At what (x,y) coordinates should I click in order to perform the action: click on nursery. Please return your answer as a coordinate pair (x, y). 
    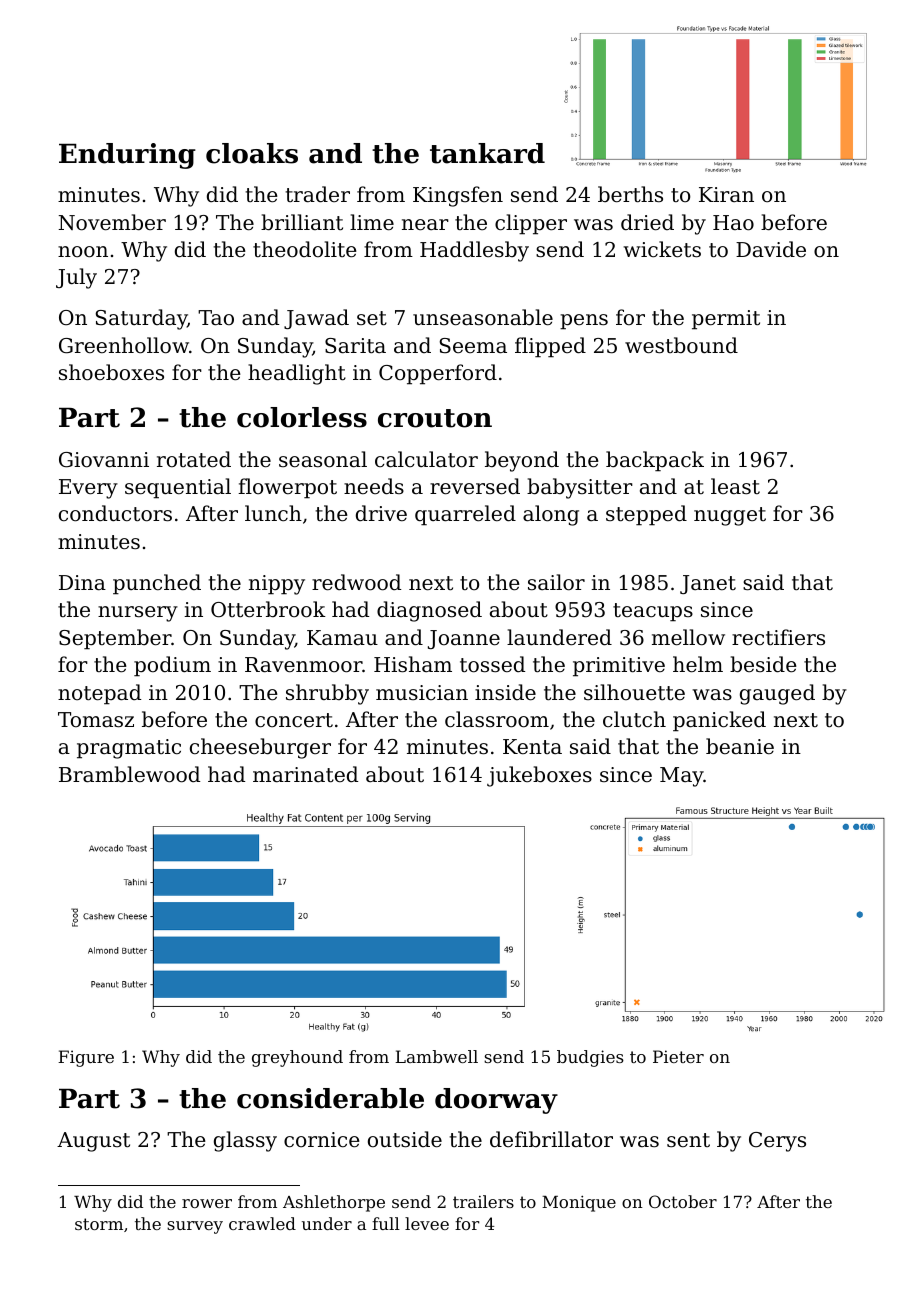
    Looking at the image, I should click on (138, 614).
